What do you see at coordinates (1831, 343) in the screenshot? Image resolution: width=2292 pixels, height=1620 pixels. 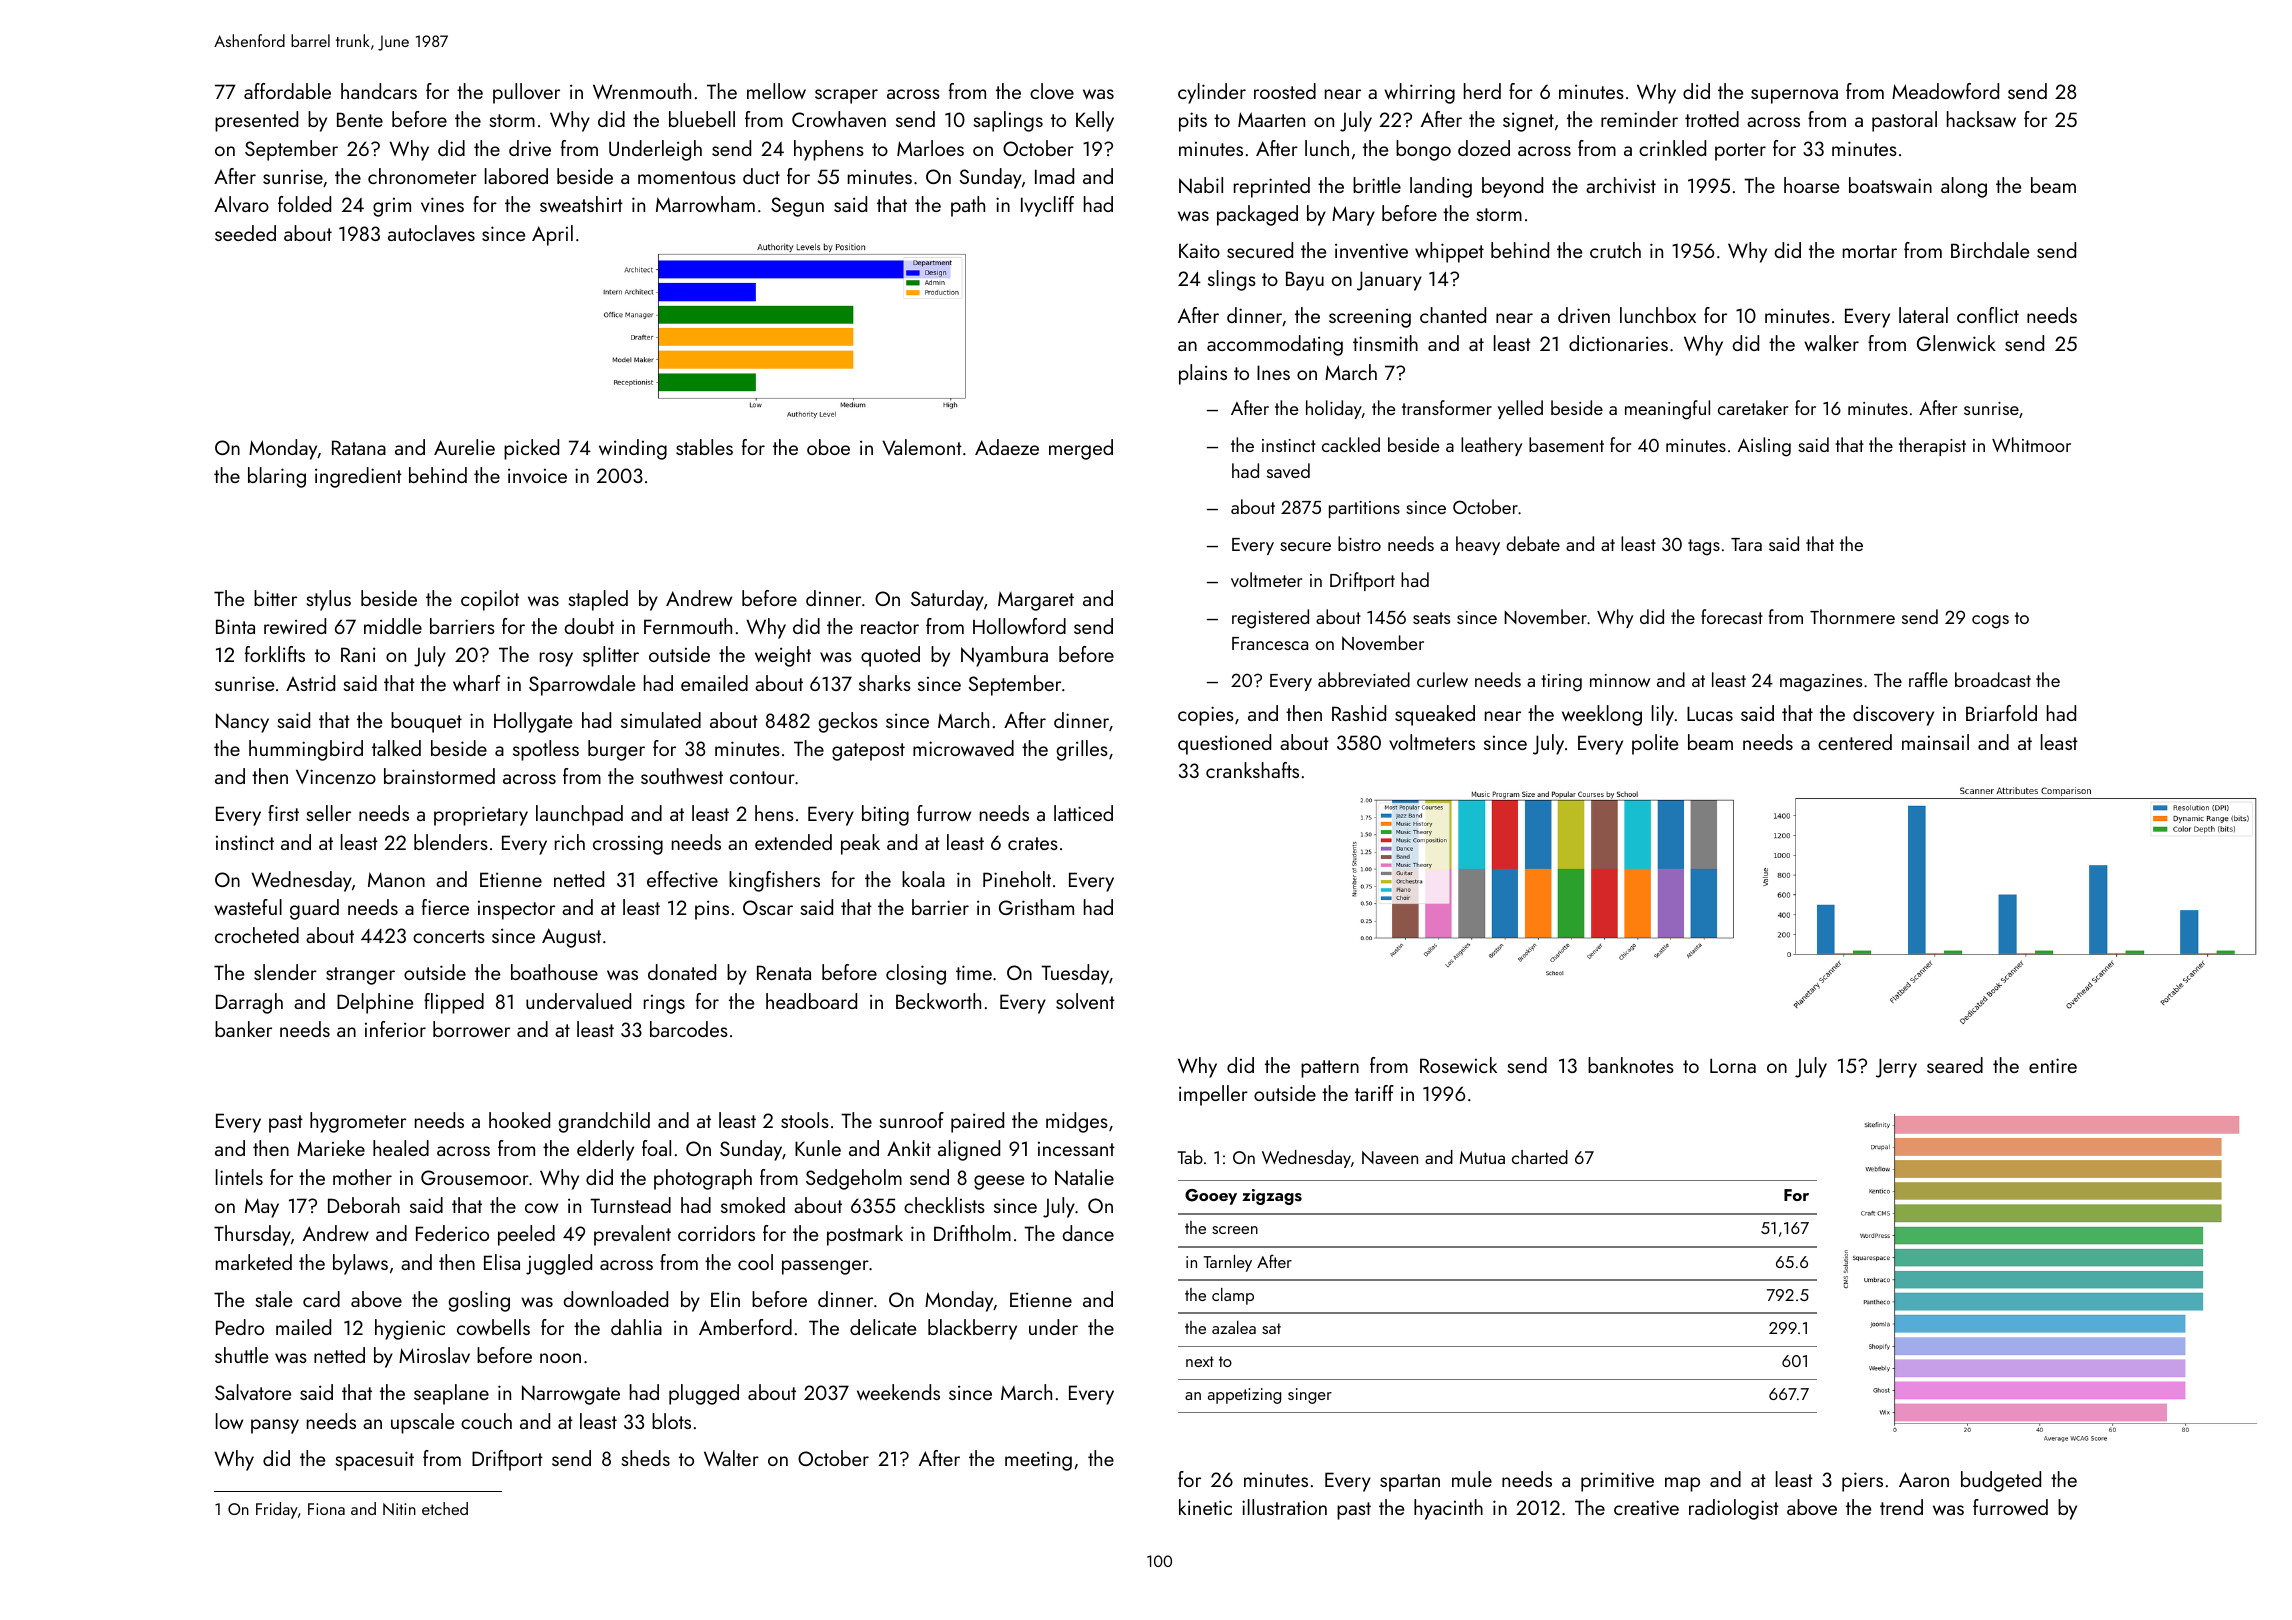 I see `walker` at bounding box center [1831, 343].
